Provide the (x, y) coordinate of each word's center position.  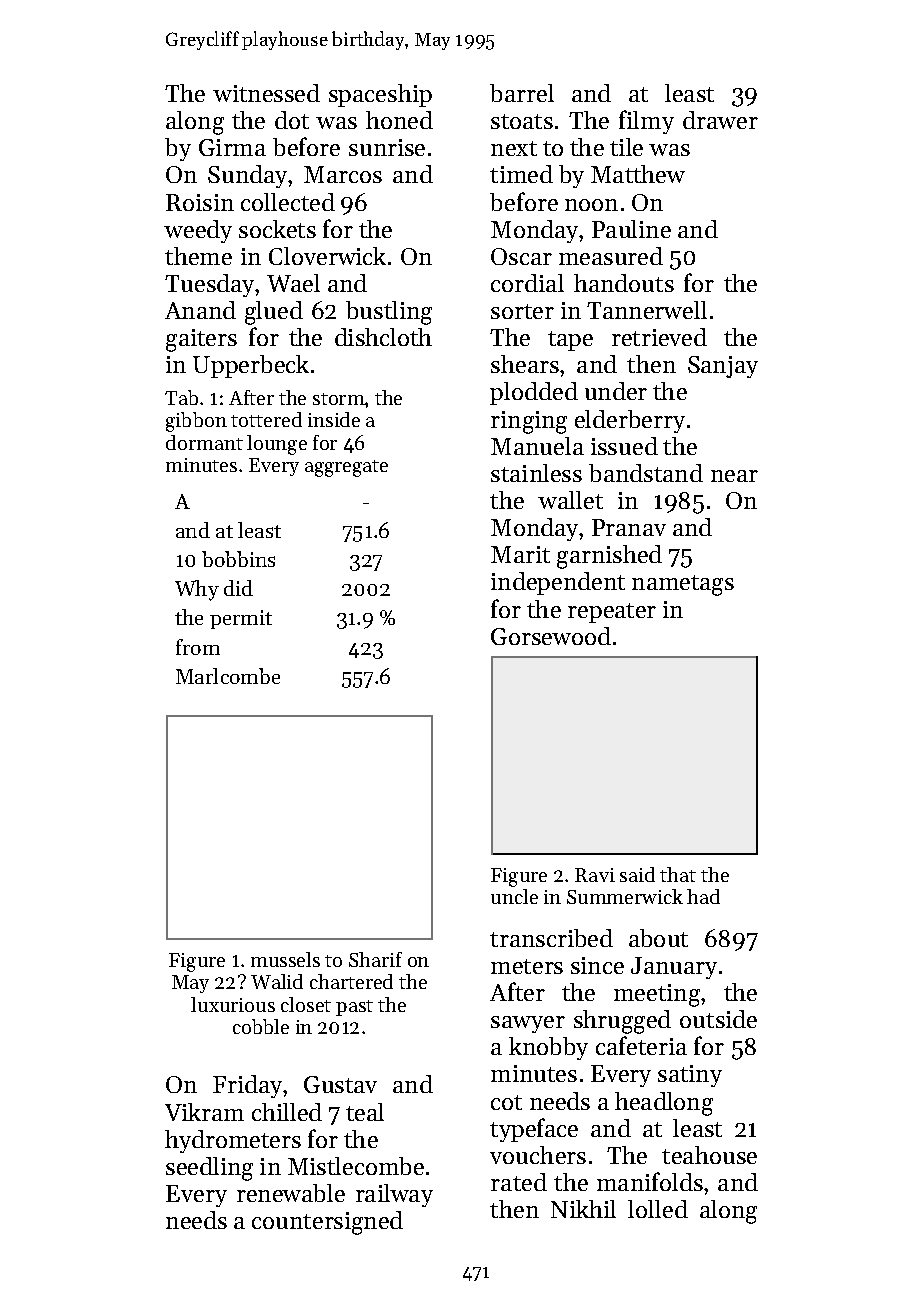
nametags (683, 585)
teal (365, 1112)
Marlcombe (228, 676)
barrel (522, 93)
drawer (720, 120)
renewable (291, 1193)
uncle (514, 896)
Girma (232, 147)
